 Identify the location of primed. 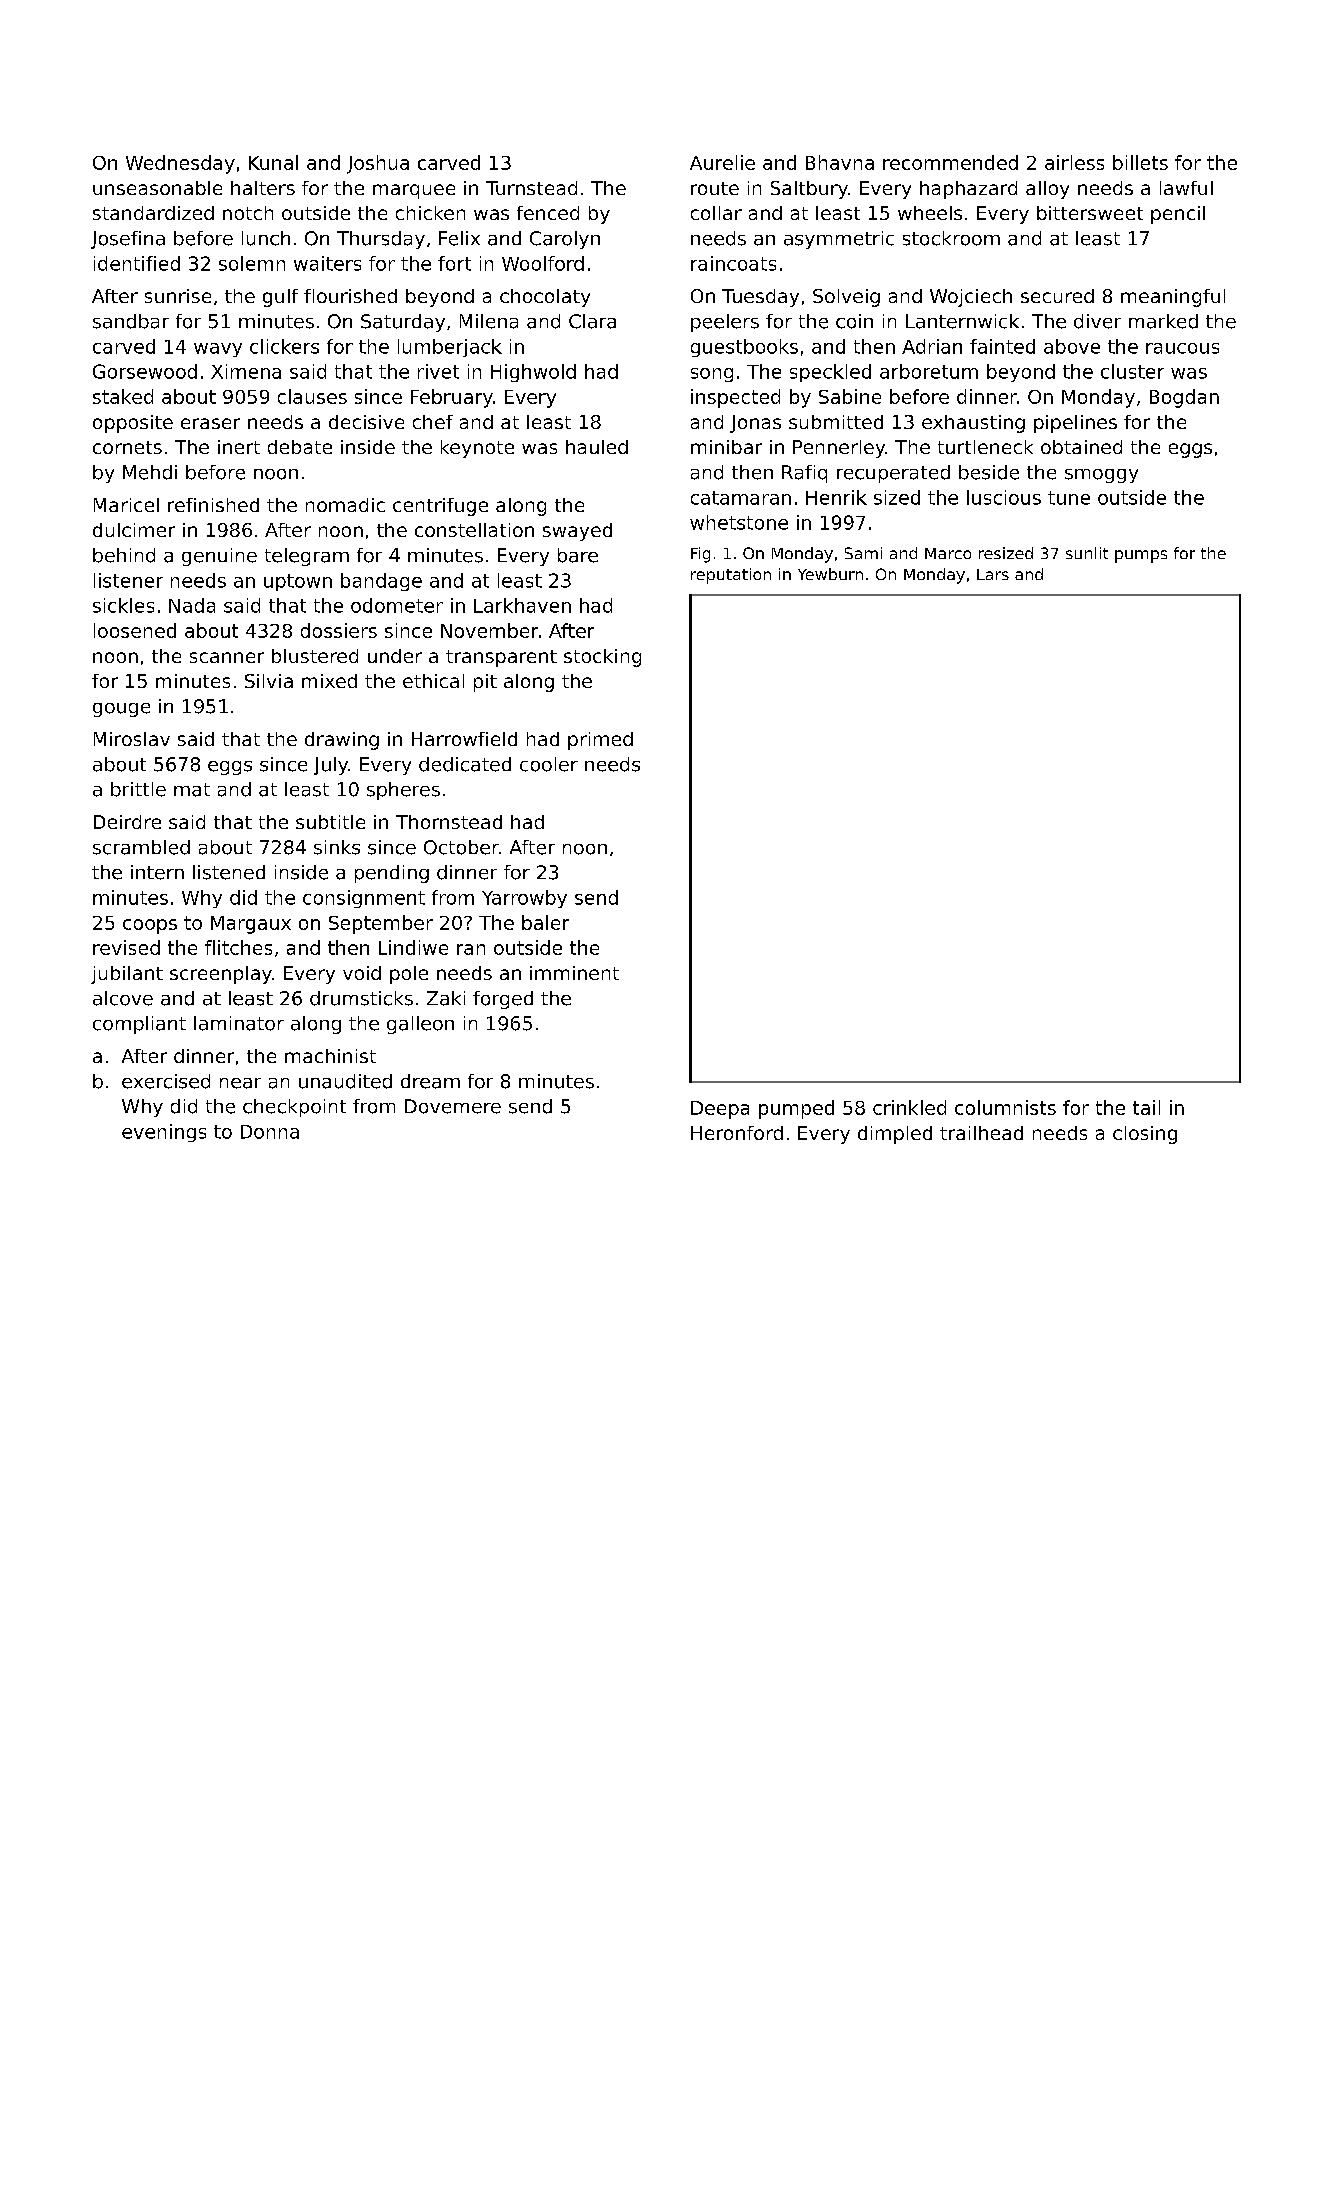
(600, 741).
